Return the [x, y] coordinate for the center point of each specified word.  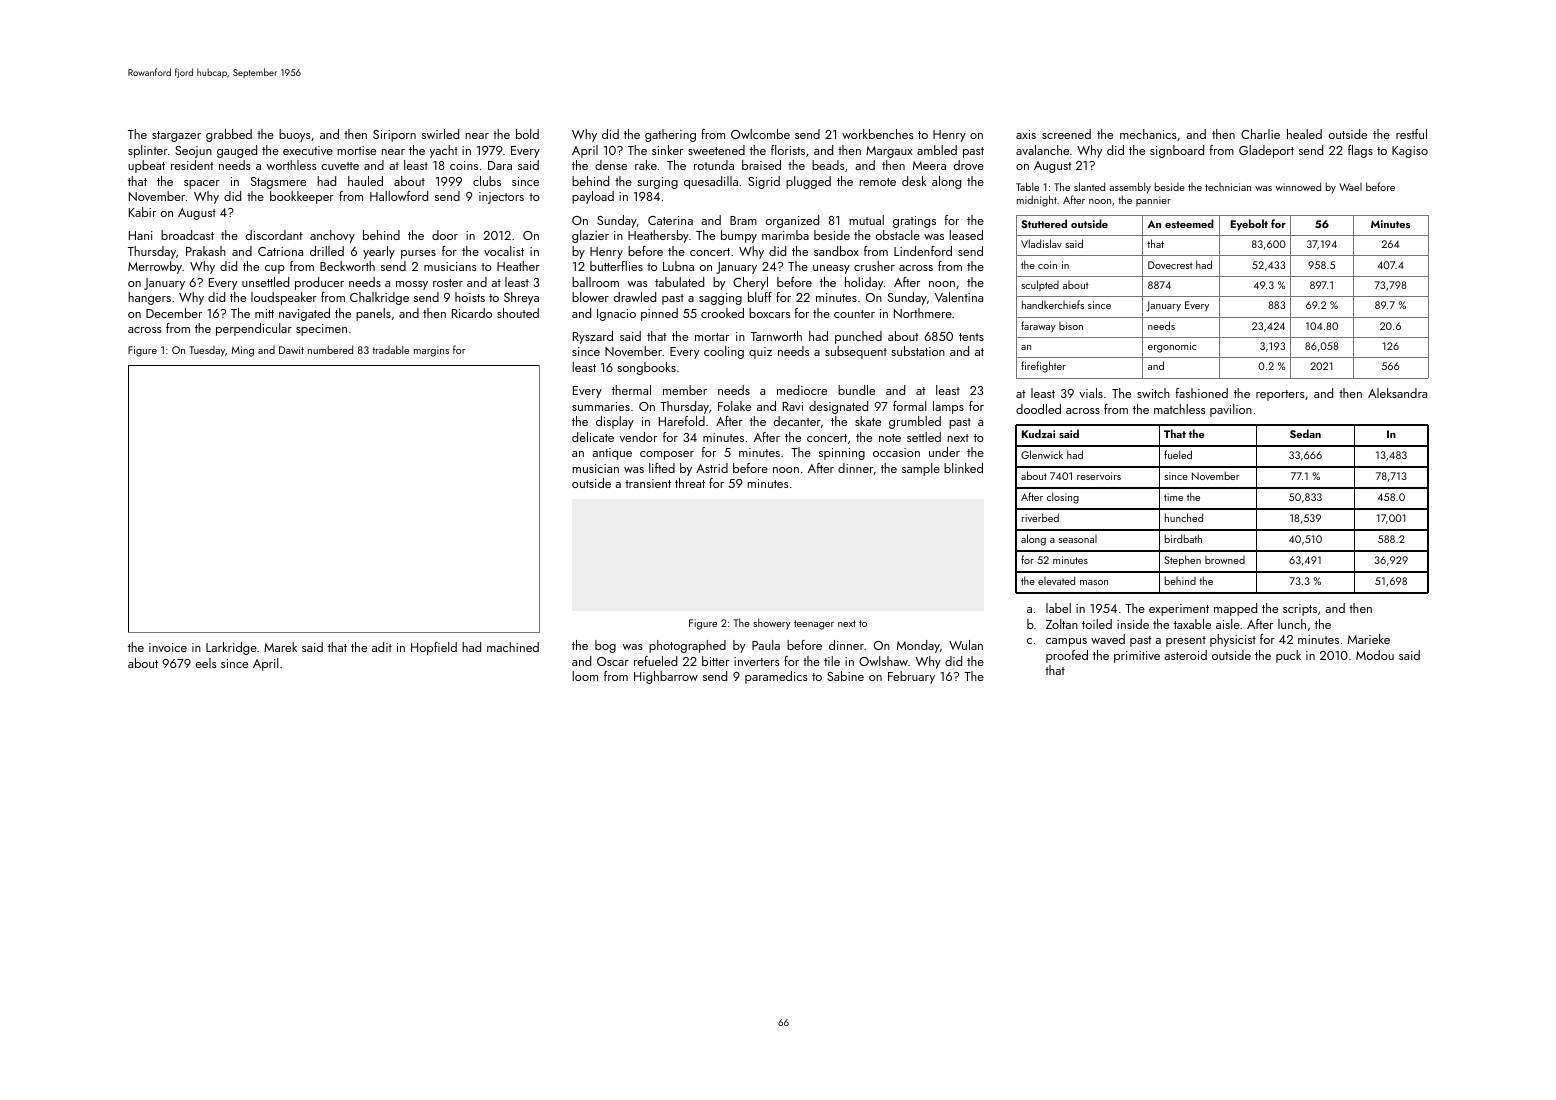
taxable [1192, 624]
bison [1071, 326]
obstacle [898, 235]
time [1173, 497]
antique [612, 454]
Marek [280, 647]
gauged [237, 151]
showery [772, 623]
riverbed [1040, 517]
